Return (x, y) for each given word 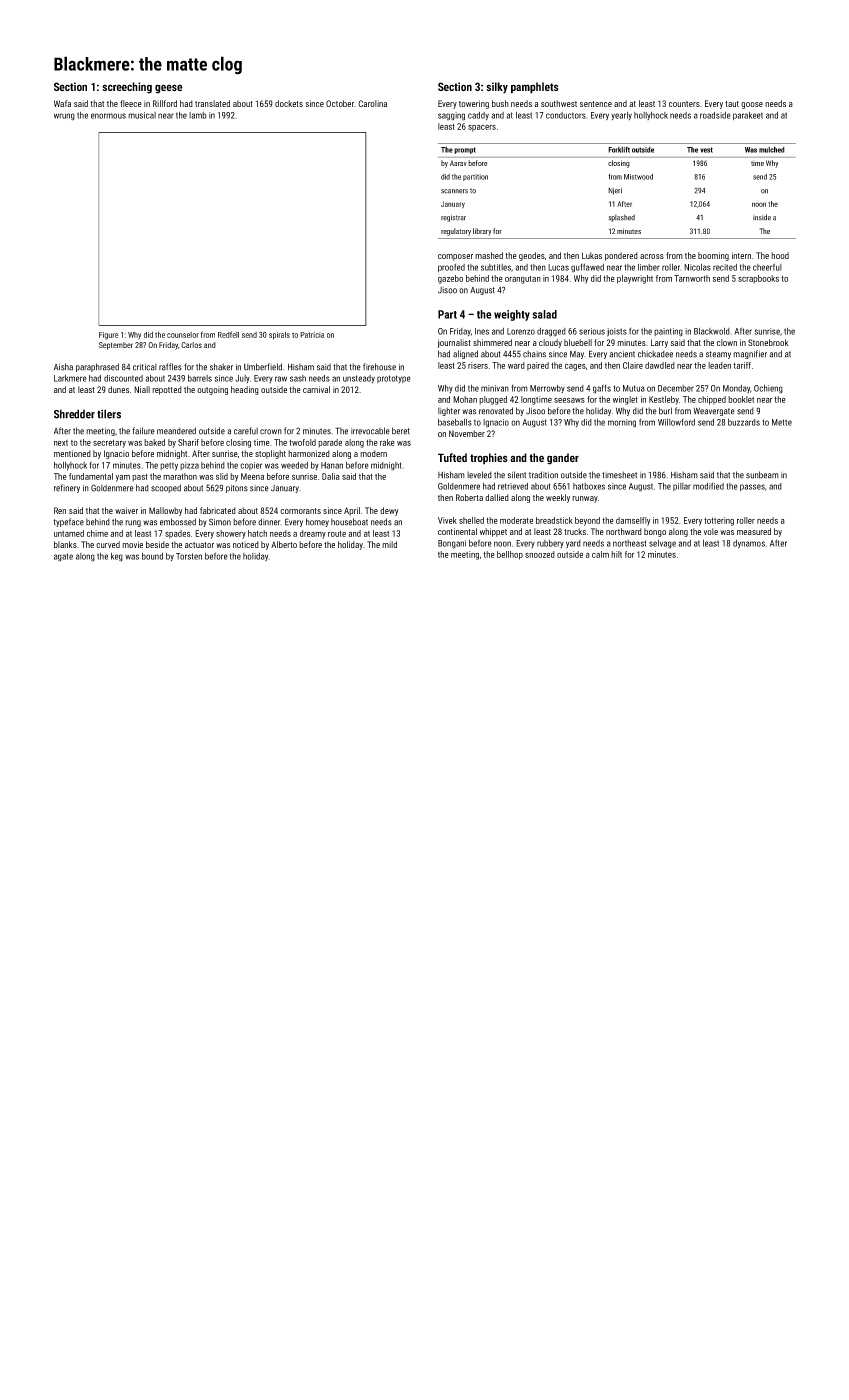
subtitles (496, 267)
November (467, 433)
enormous (108, 116)
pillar (682, 487)
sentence (596, 104)
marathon (180, 476)
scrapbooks (758, 279)
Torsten (189, 556)
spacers (482, 128)
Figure (108, 336)
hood (780, 255)
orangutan (523, 280)
